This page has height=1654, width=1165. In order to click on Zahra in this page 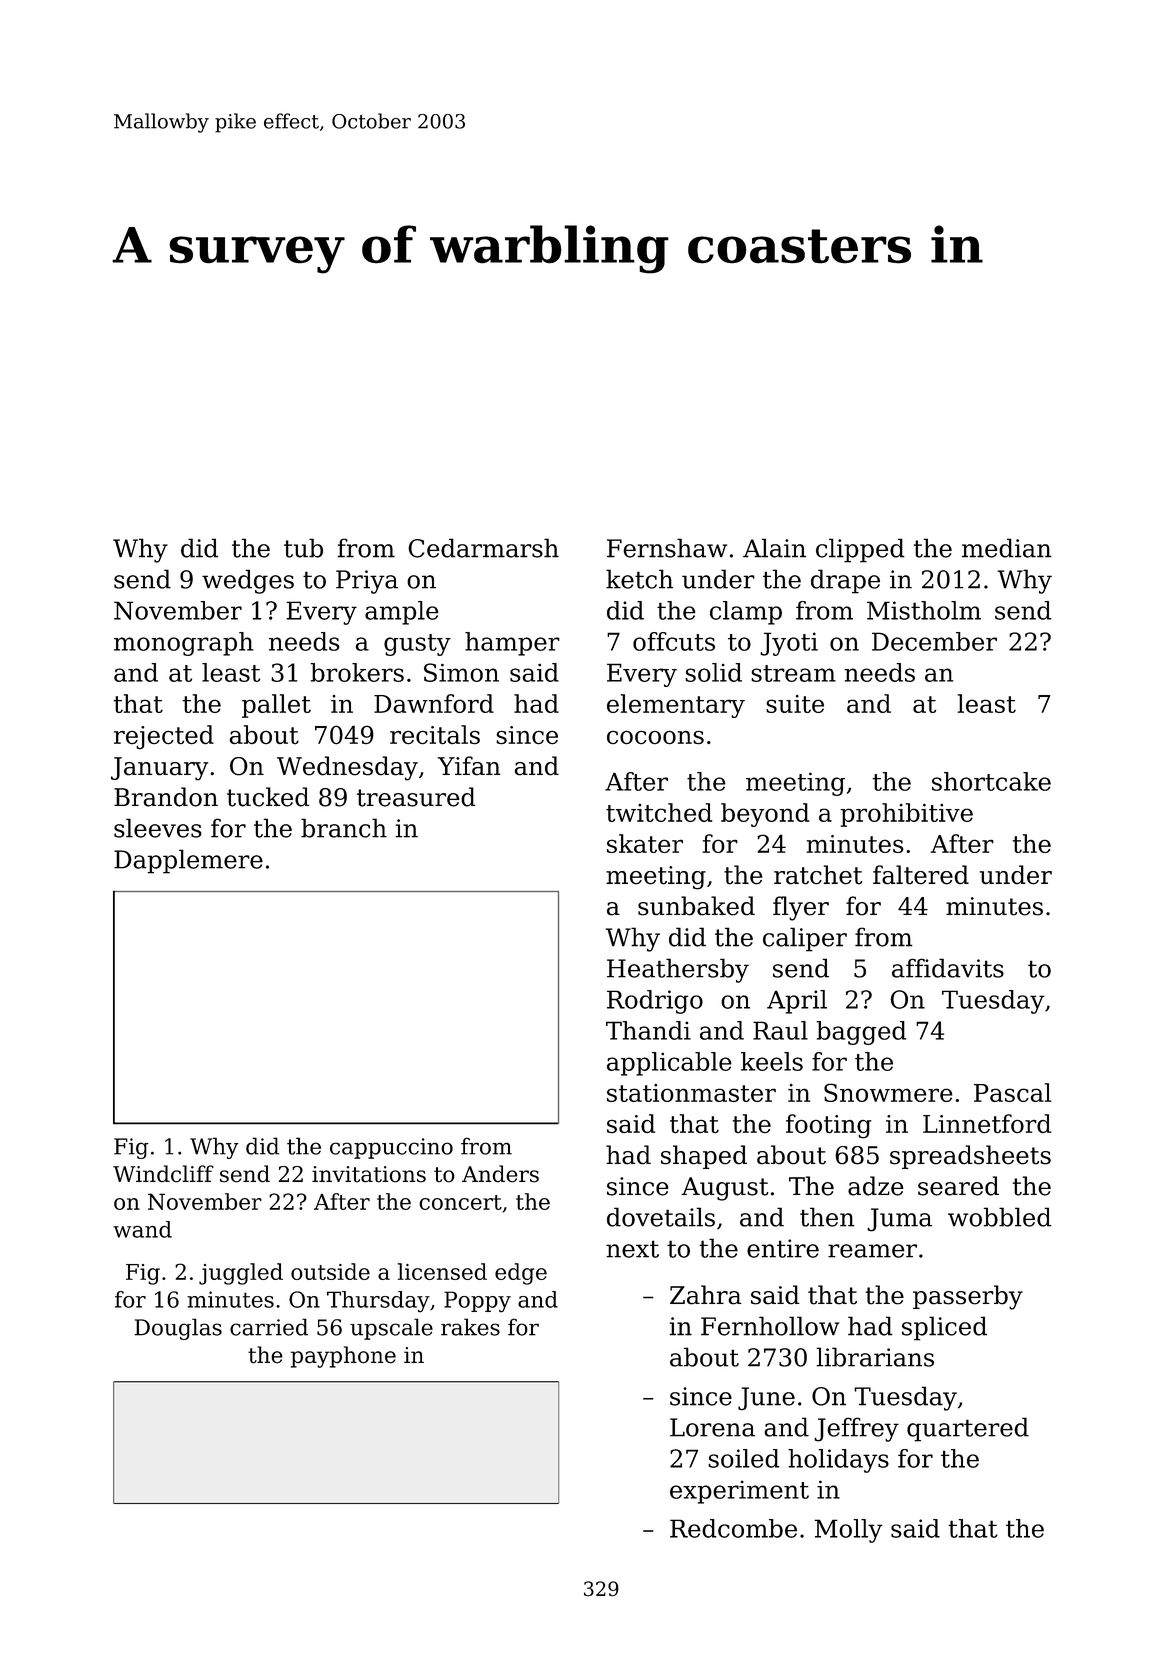, I will do `click(706, 1295)`.
